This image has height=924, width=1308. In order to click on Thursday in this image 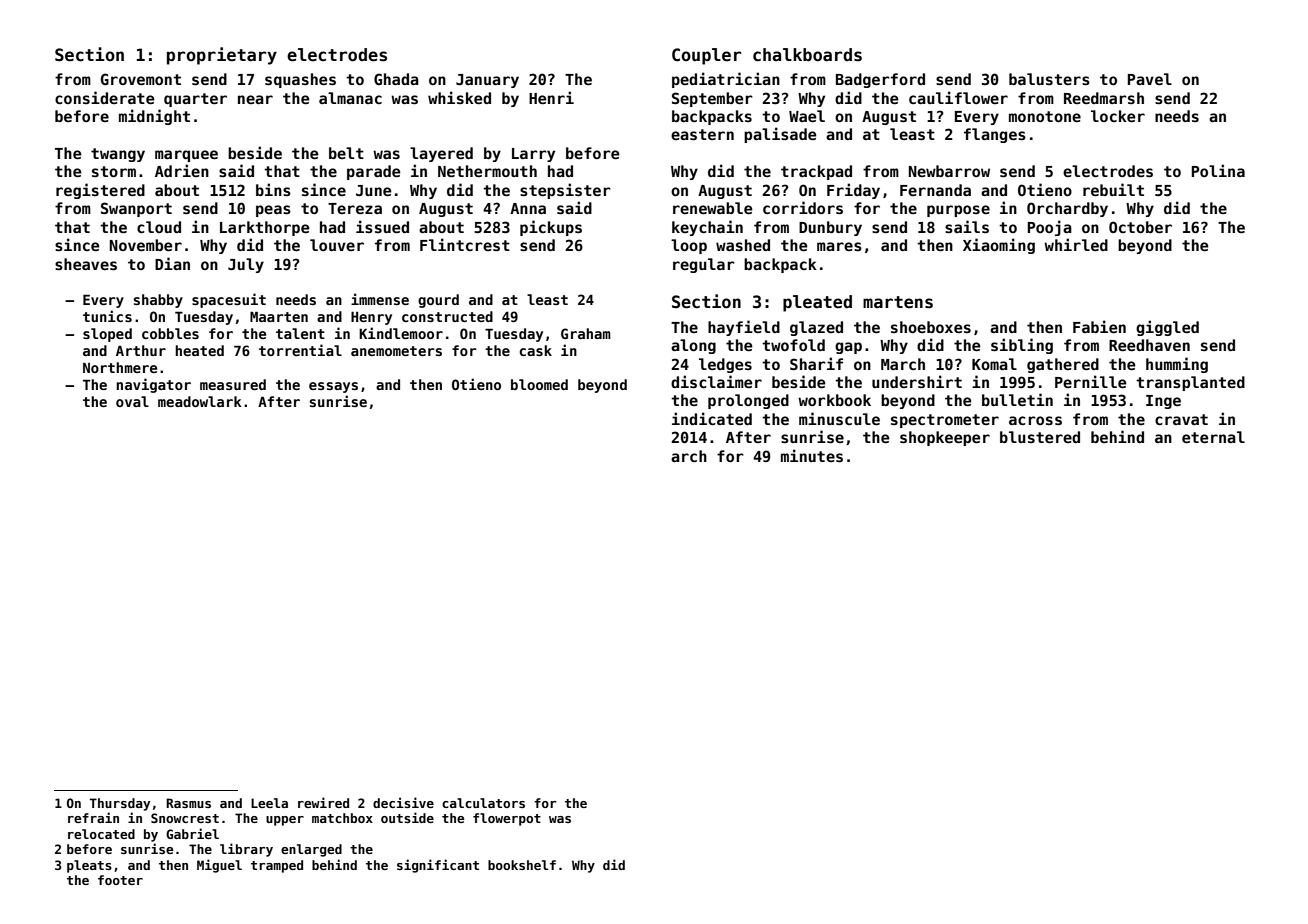, I will do `click(120, 804)`.
